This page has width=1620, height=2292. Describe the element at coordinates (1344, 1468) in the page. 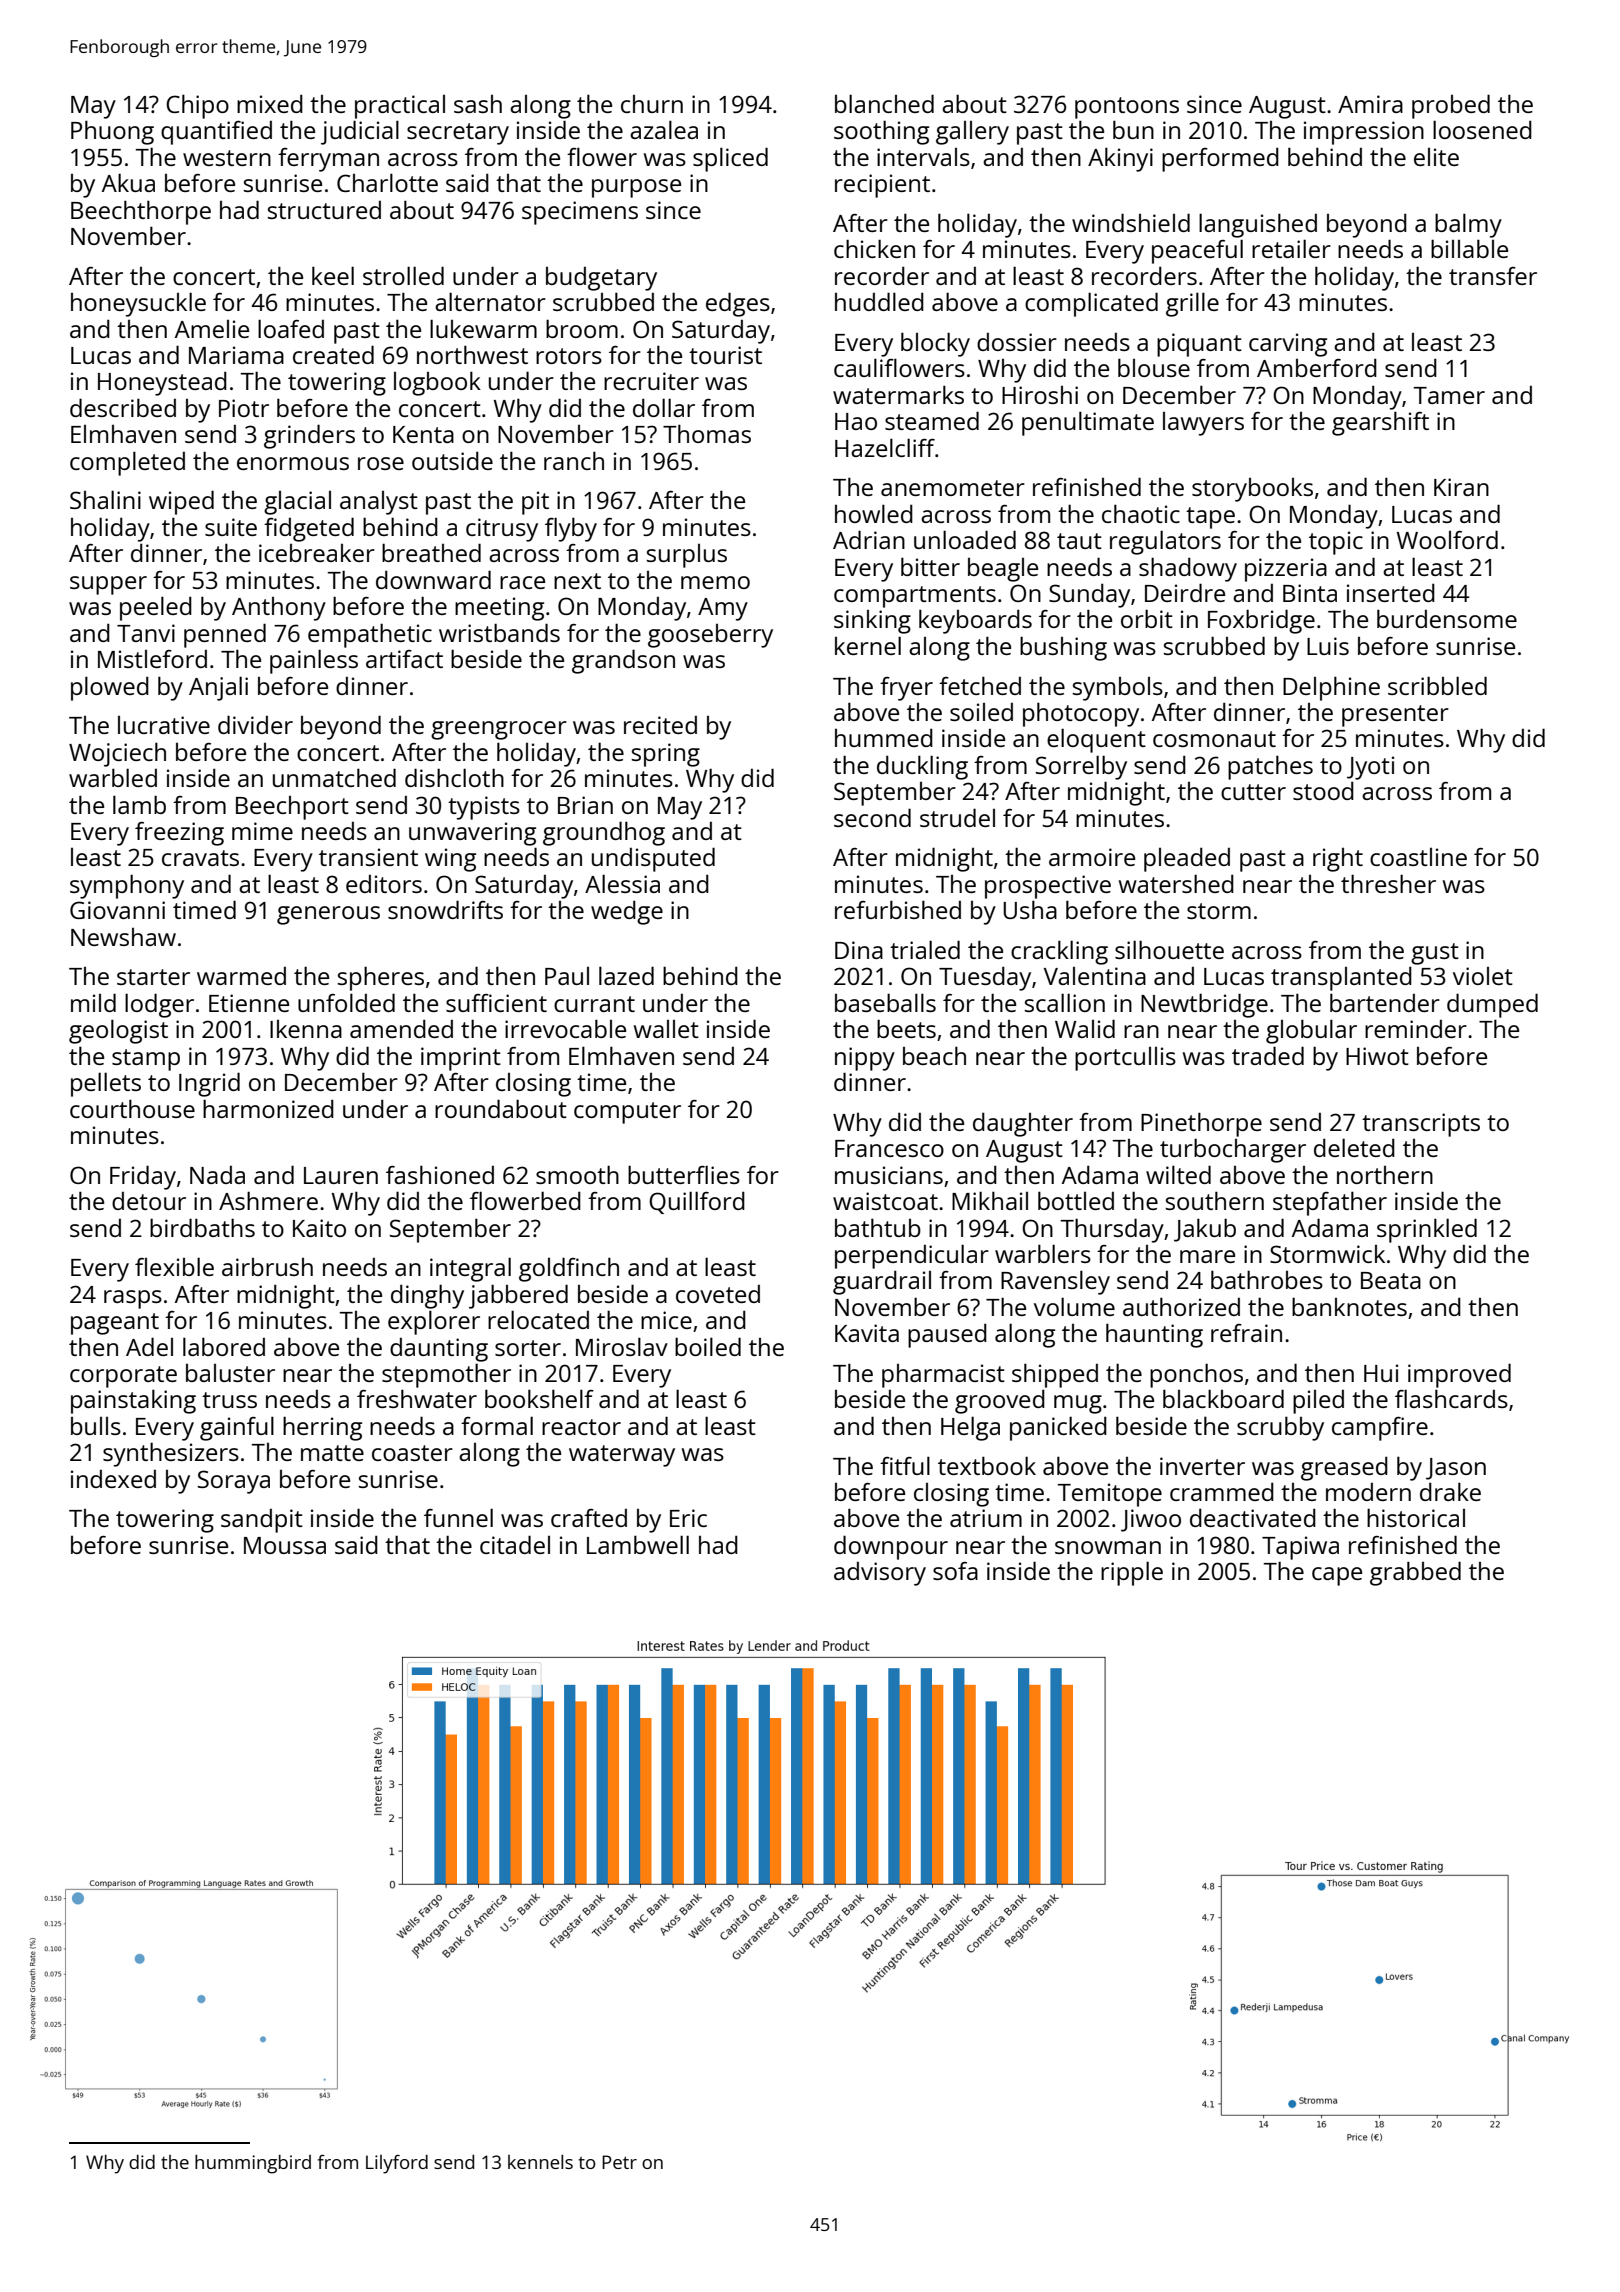

I see `greased` at that location.
